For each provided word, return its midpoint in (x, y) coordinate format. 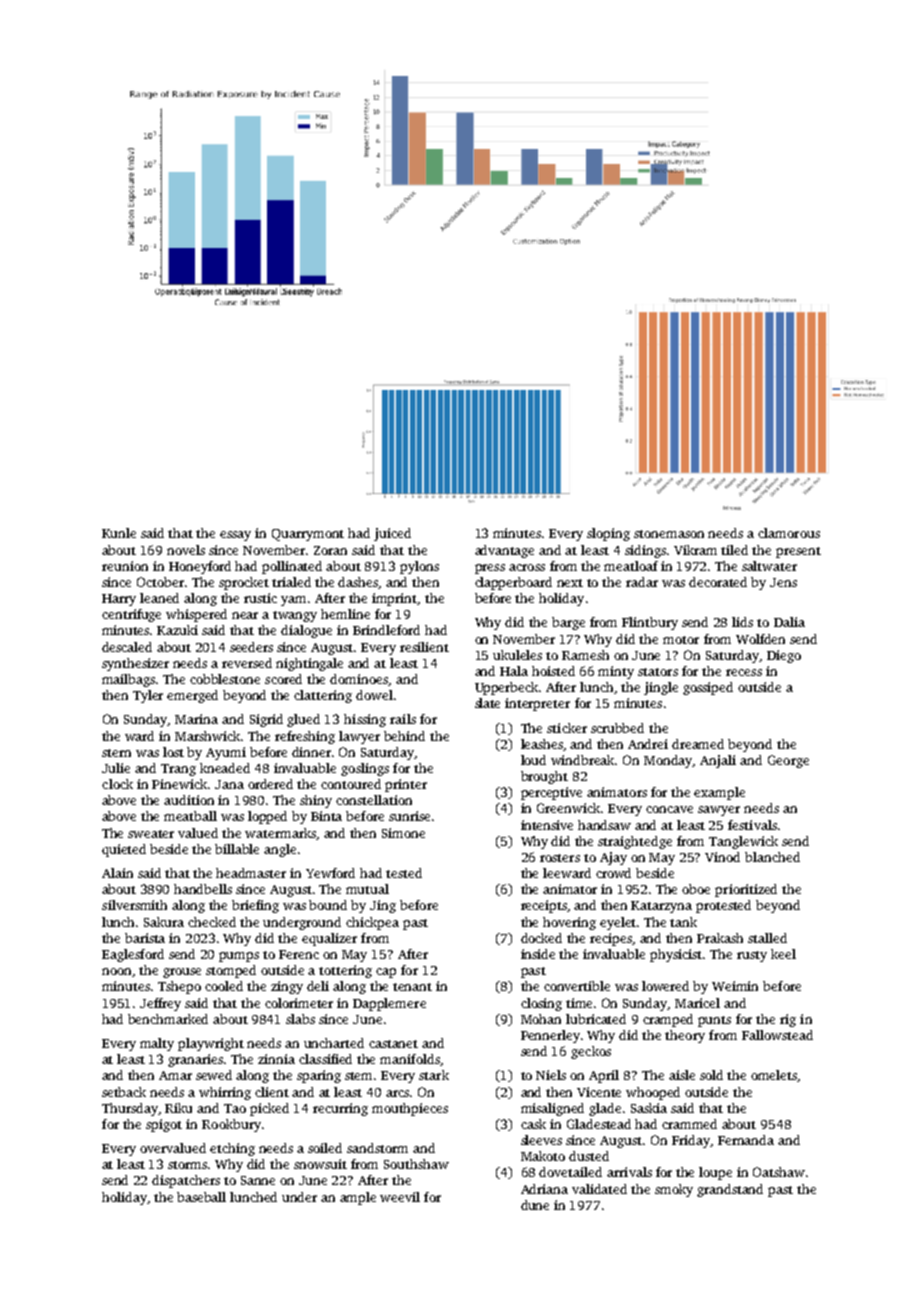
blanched (772, 857)
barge (568, 623)
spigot (164, 1125)
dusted (589, 1156)
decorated (718, 582)
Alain (117, 873)
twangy (295, 616)
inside (538, 954)
